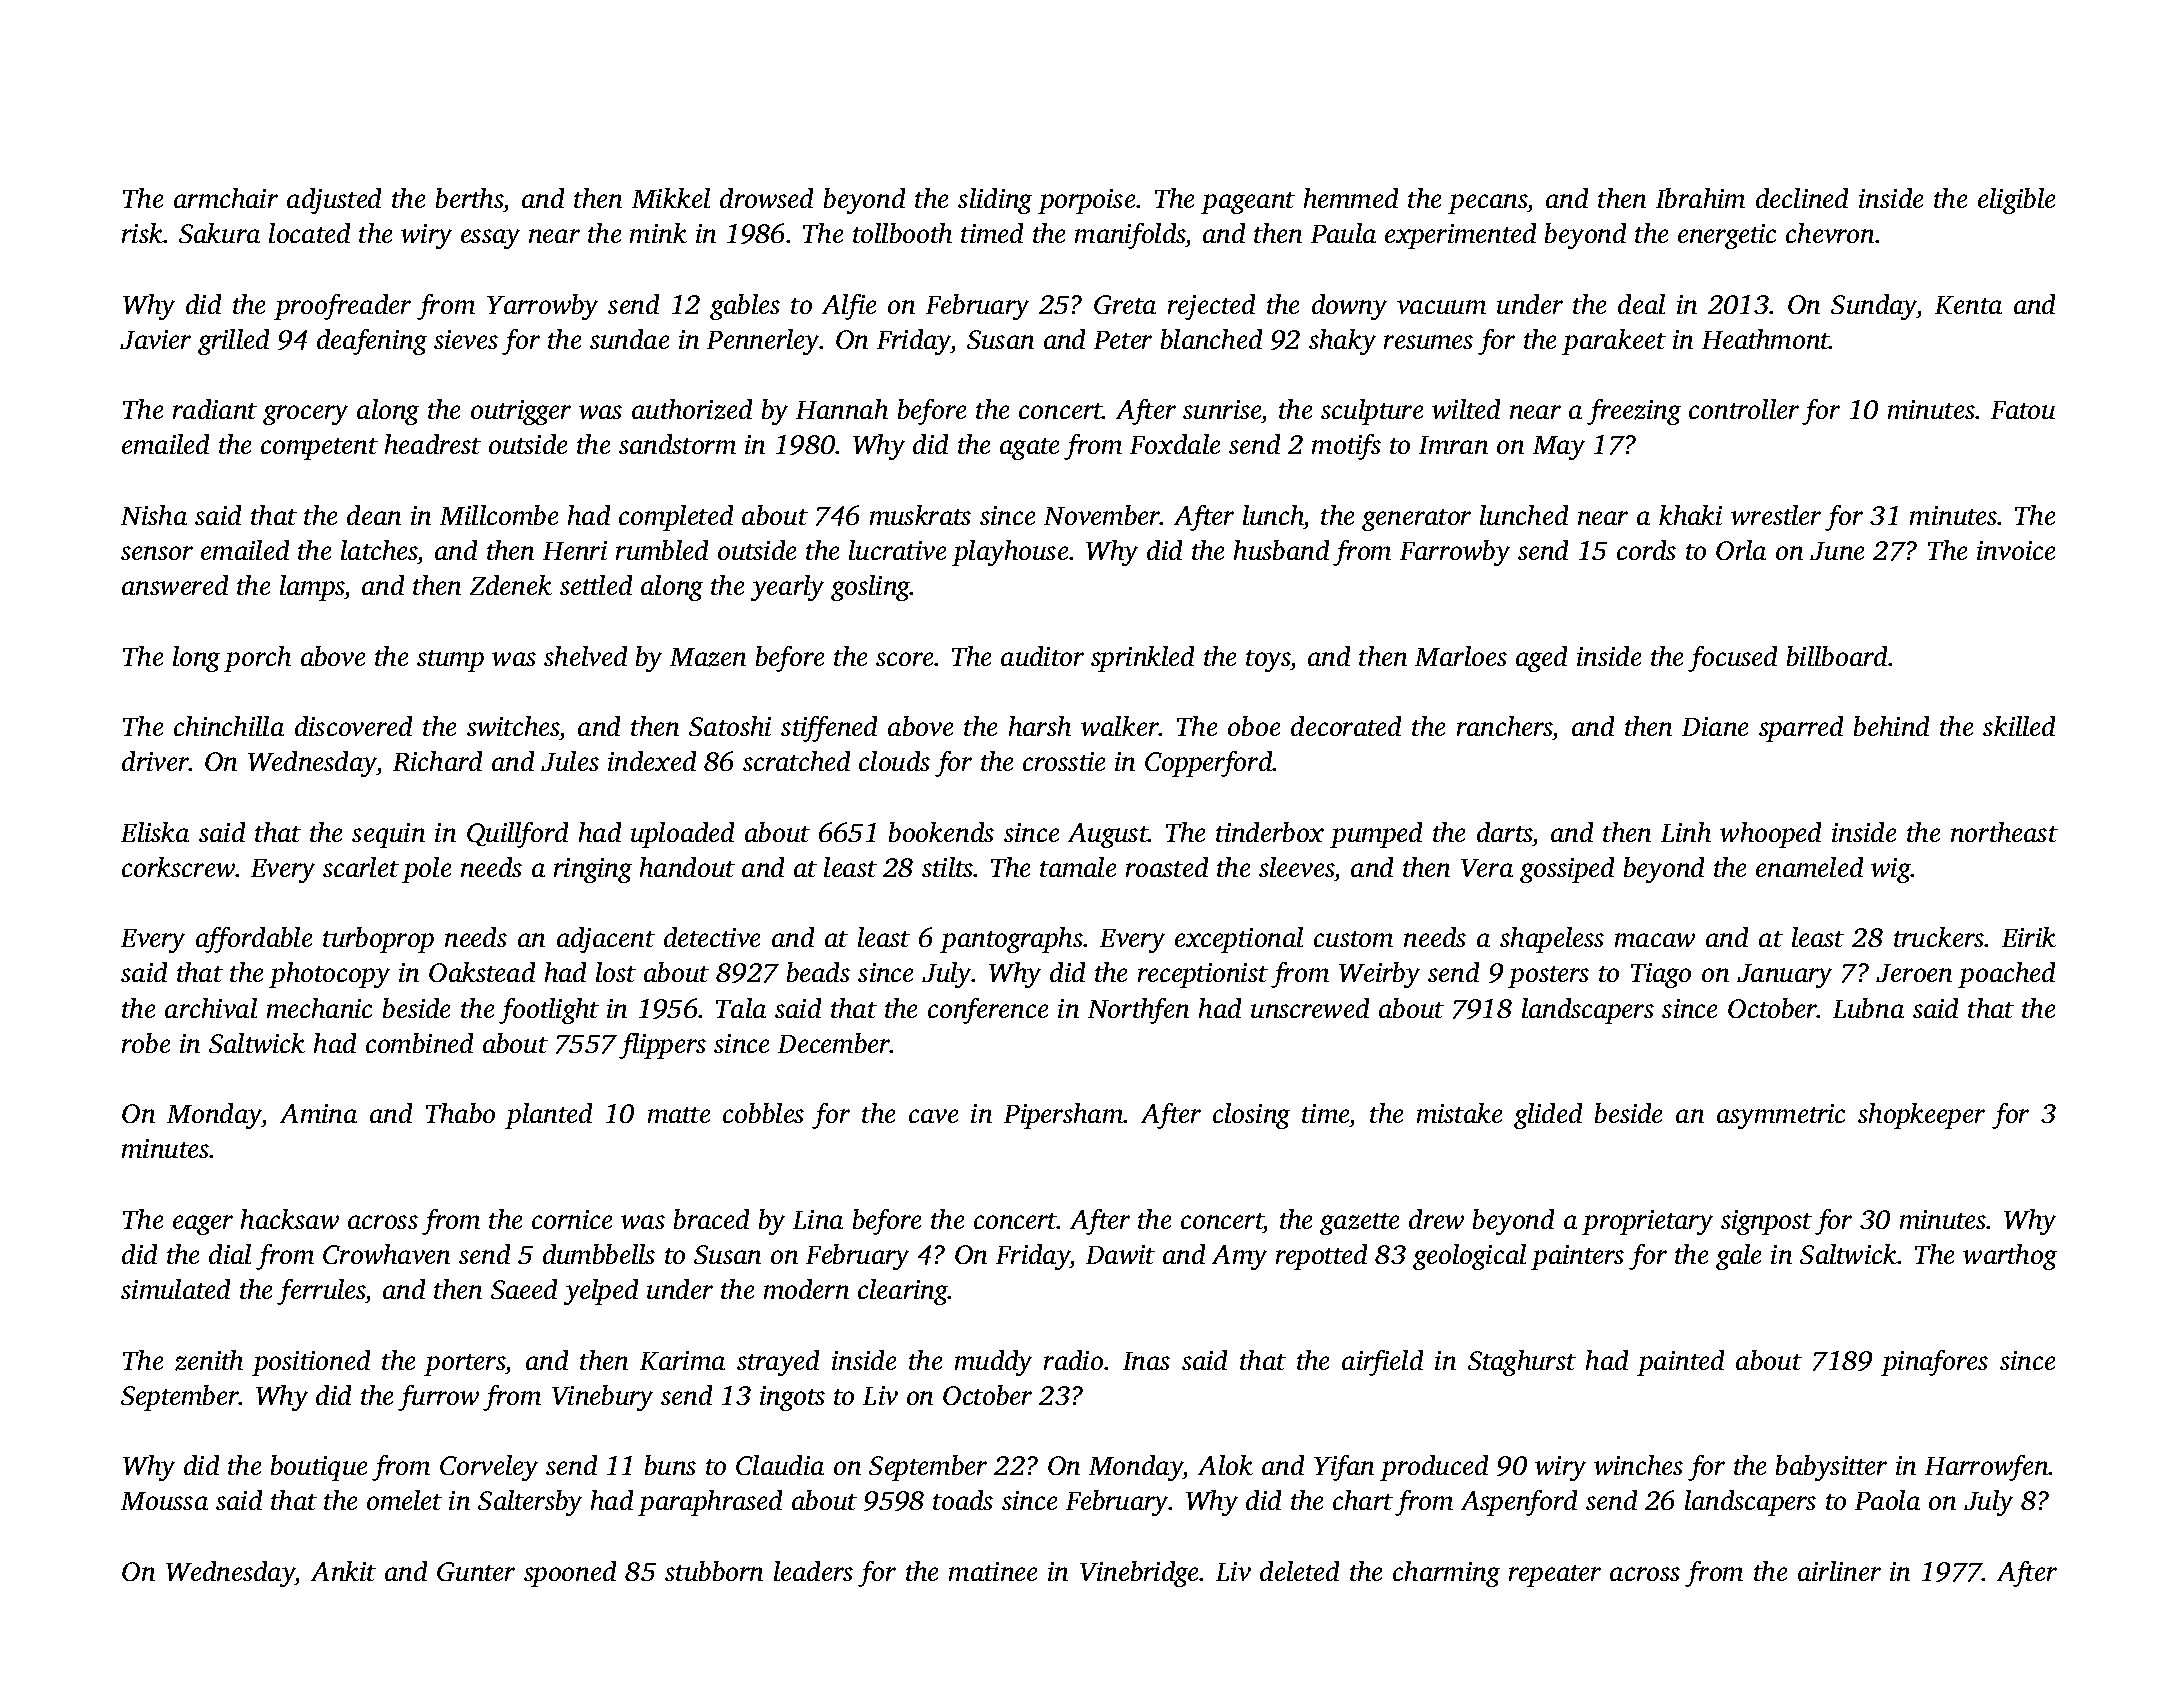  What do you see at coordinates (1064, 1116) in the screenshot?
I see `Pipersham` at bounding box center [1064, 1116].
